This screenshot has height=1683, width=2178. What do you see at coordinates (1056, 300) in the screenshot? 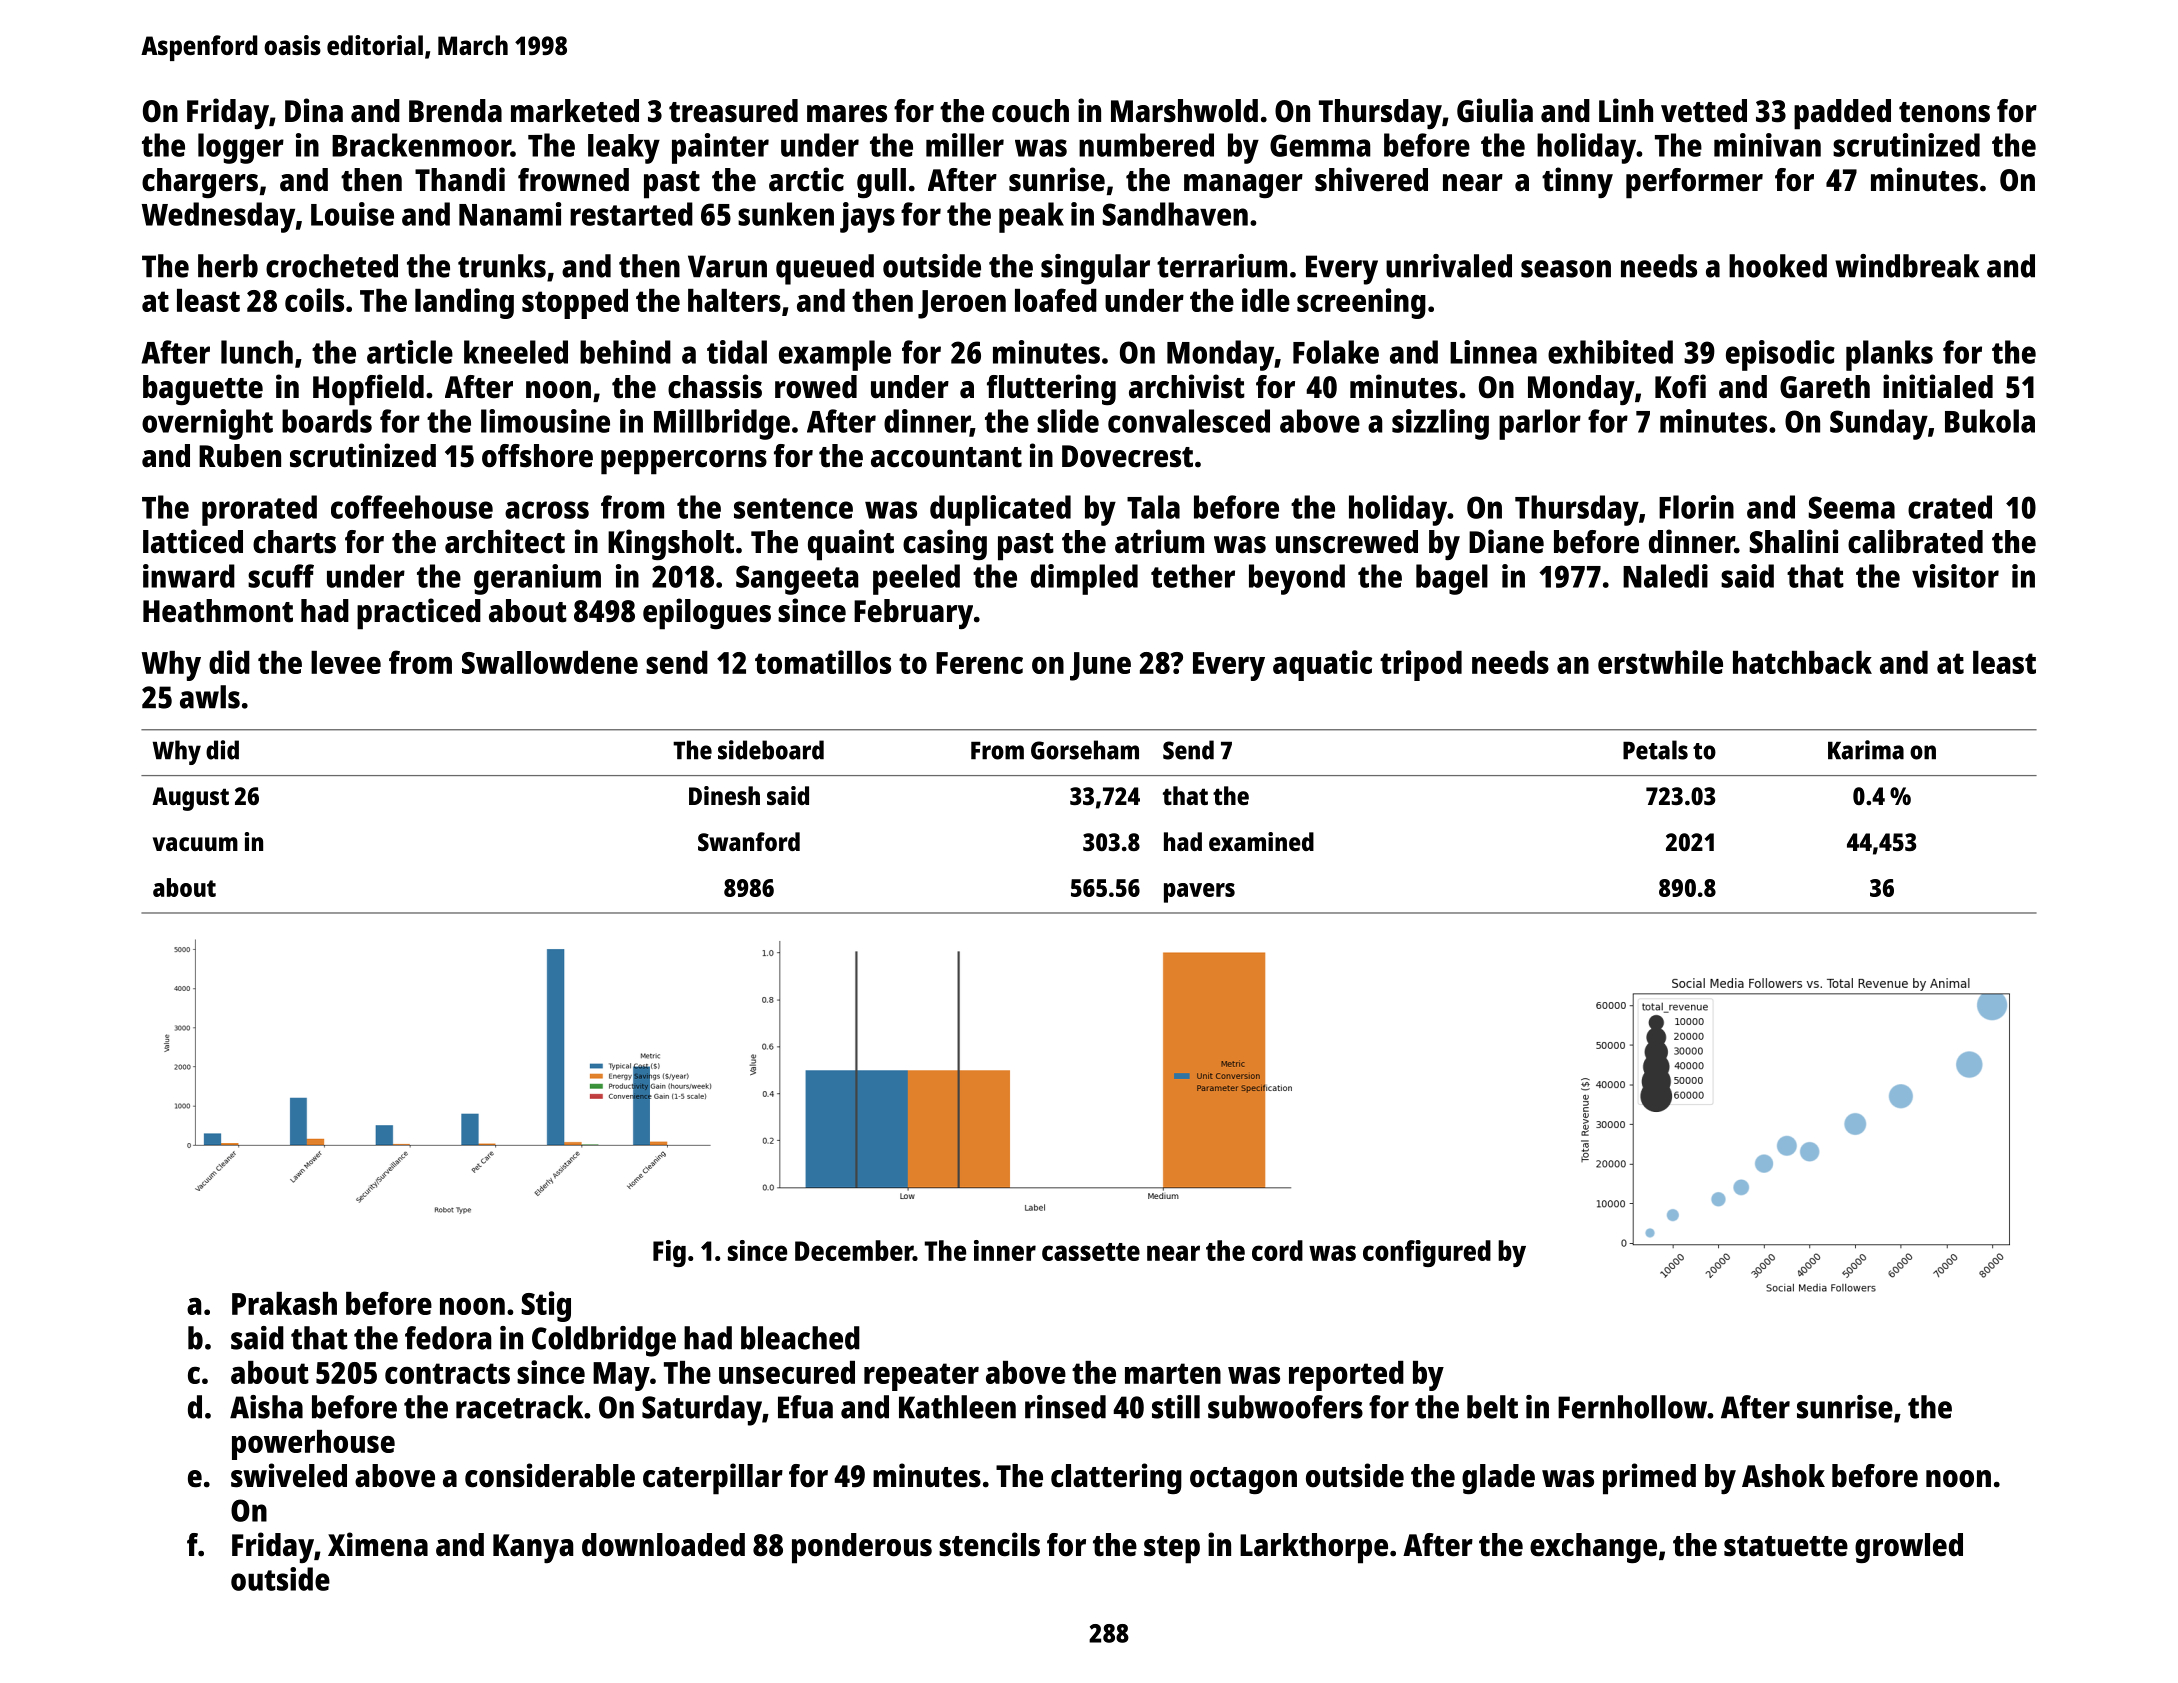
I see `loafed` at bounding box center [1056, 300].
